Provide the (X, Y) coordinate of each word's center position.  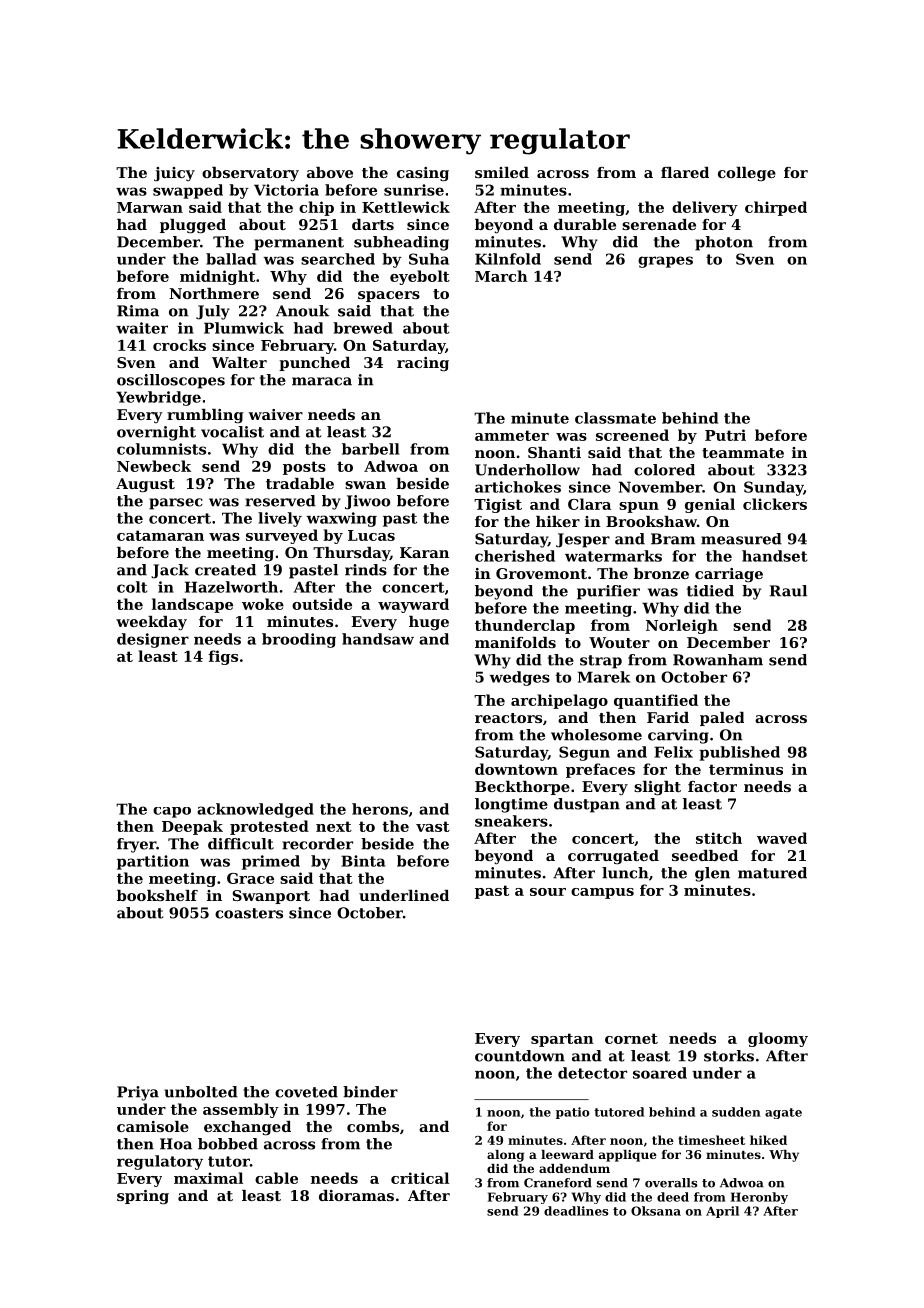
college (747, 174)
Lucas (371, 535)
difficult (241, 844)
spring (143, 1197)
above (330, 172)
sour (548, 892)
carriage (729, 575)
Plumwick (244, 328)
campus (602, 893)
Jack (170, 571)
